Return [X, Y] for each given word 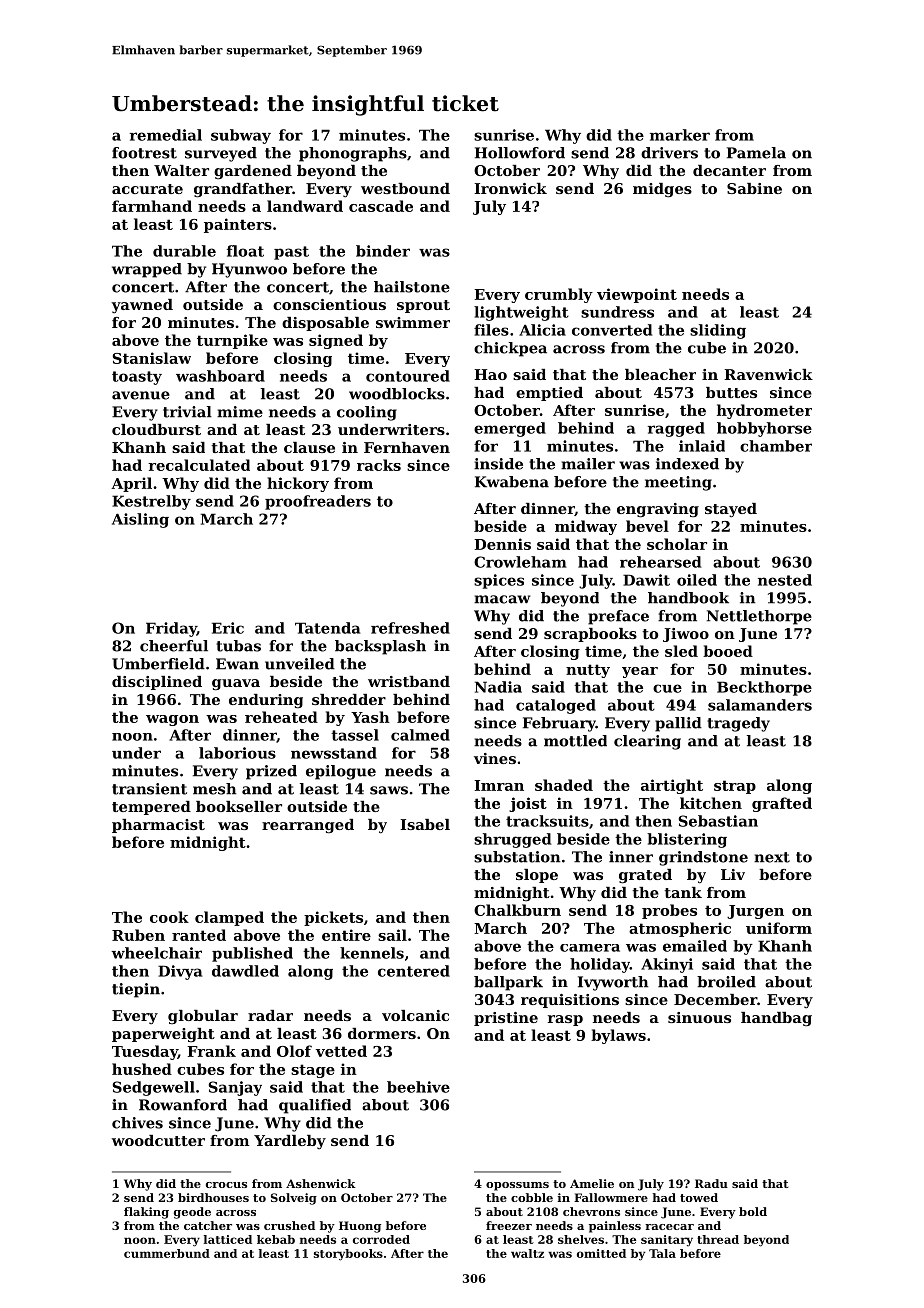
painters [238, 225]
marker [680, 135]
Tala [662, 1253]
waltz [527, 1253]
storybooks [348, 1255]
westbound [405, 188]
